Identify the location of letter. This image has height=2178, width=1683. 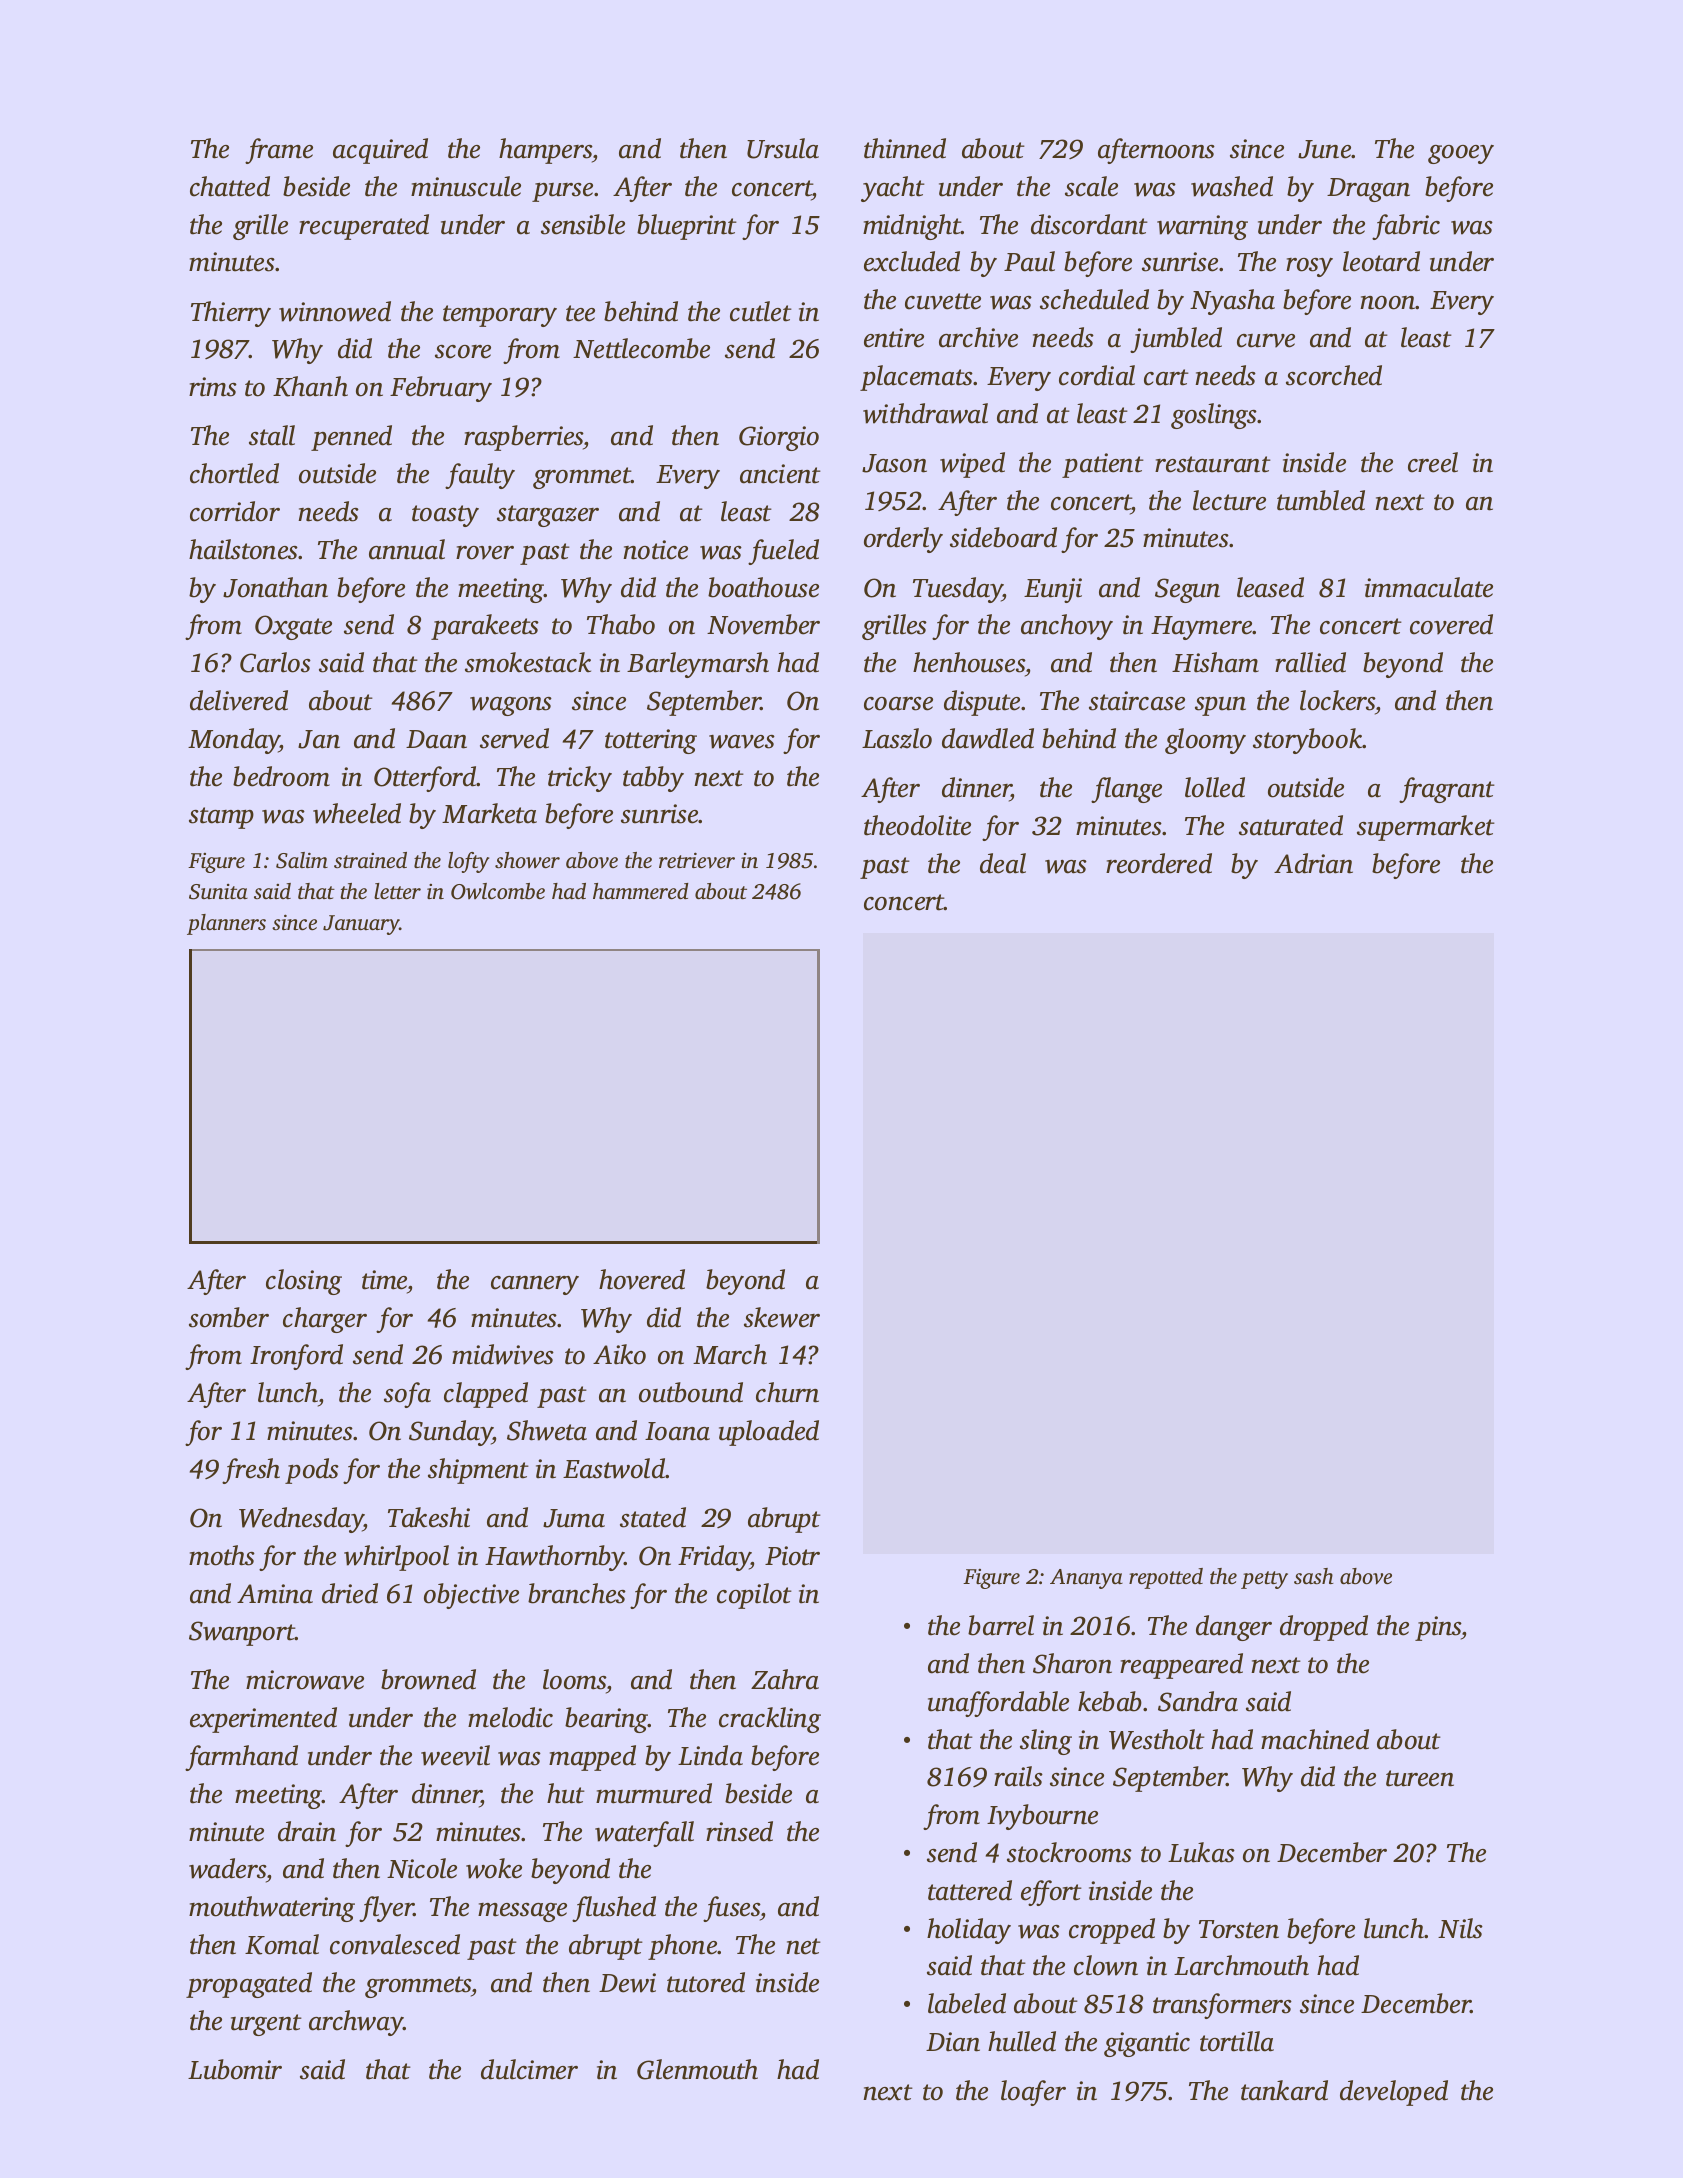
(397, 891).
